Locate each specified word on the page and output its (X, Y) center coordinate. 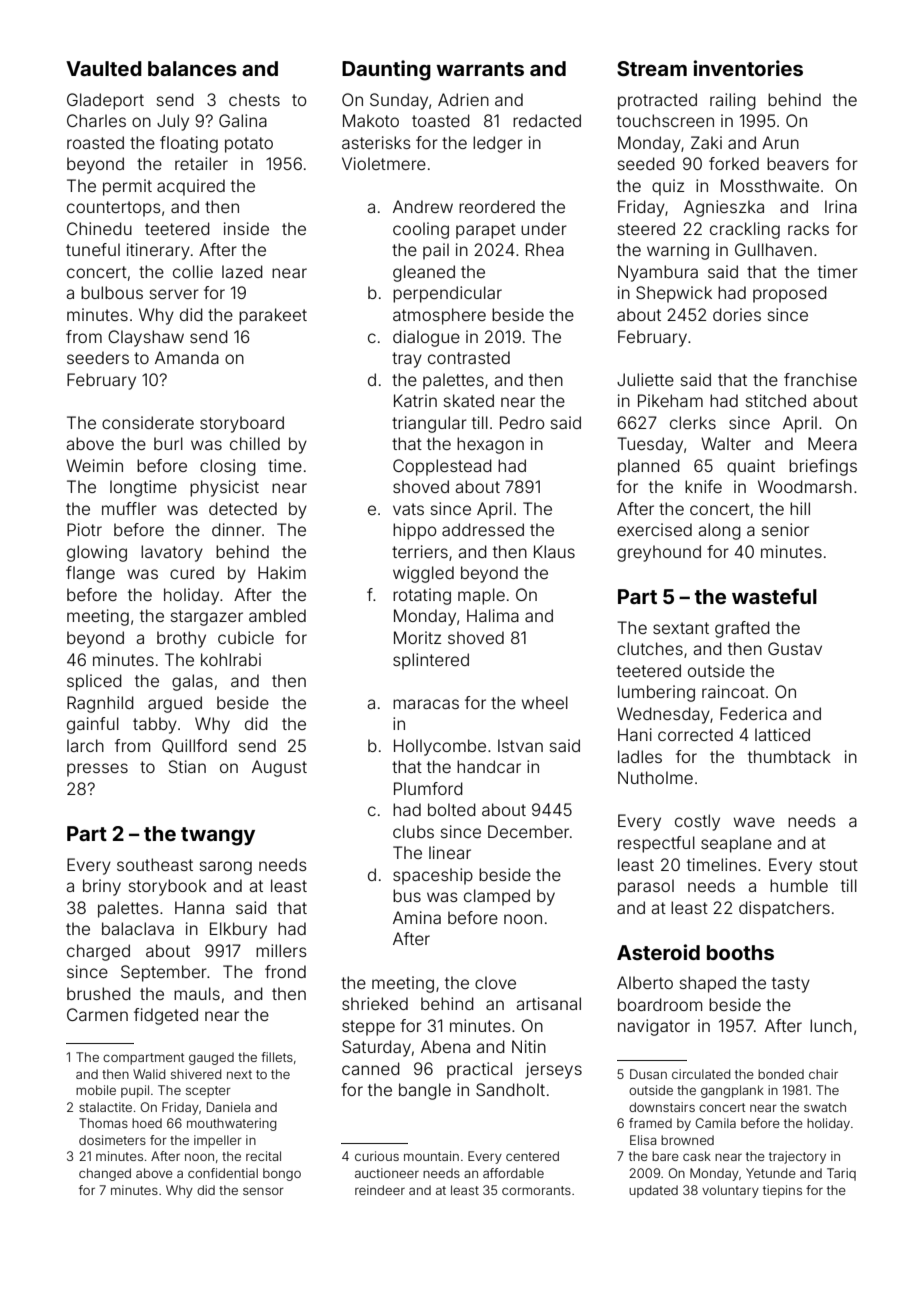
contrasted (469, 357)
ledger (498, 144)
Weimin (94, 465)
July (173, 122)
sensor (263, 1191)
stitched (776, 400)
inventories (748, 68)
